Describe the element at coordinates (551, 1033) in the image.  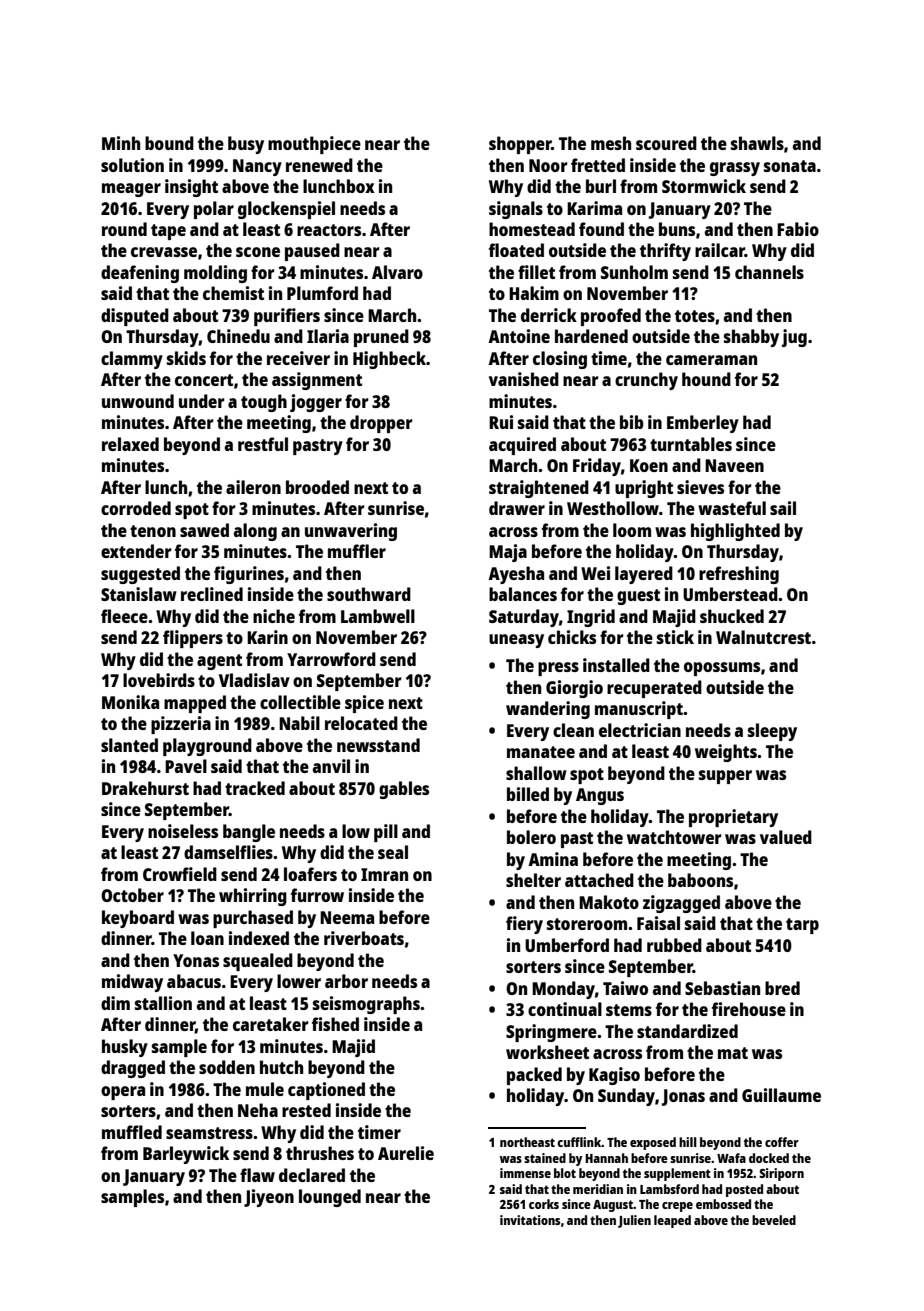
I see `Springmere` at that location.
